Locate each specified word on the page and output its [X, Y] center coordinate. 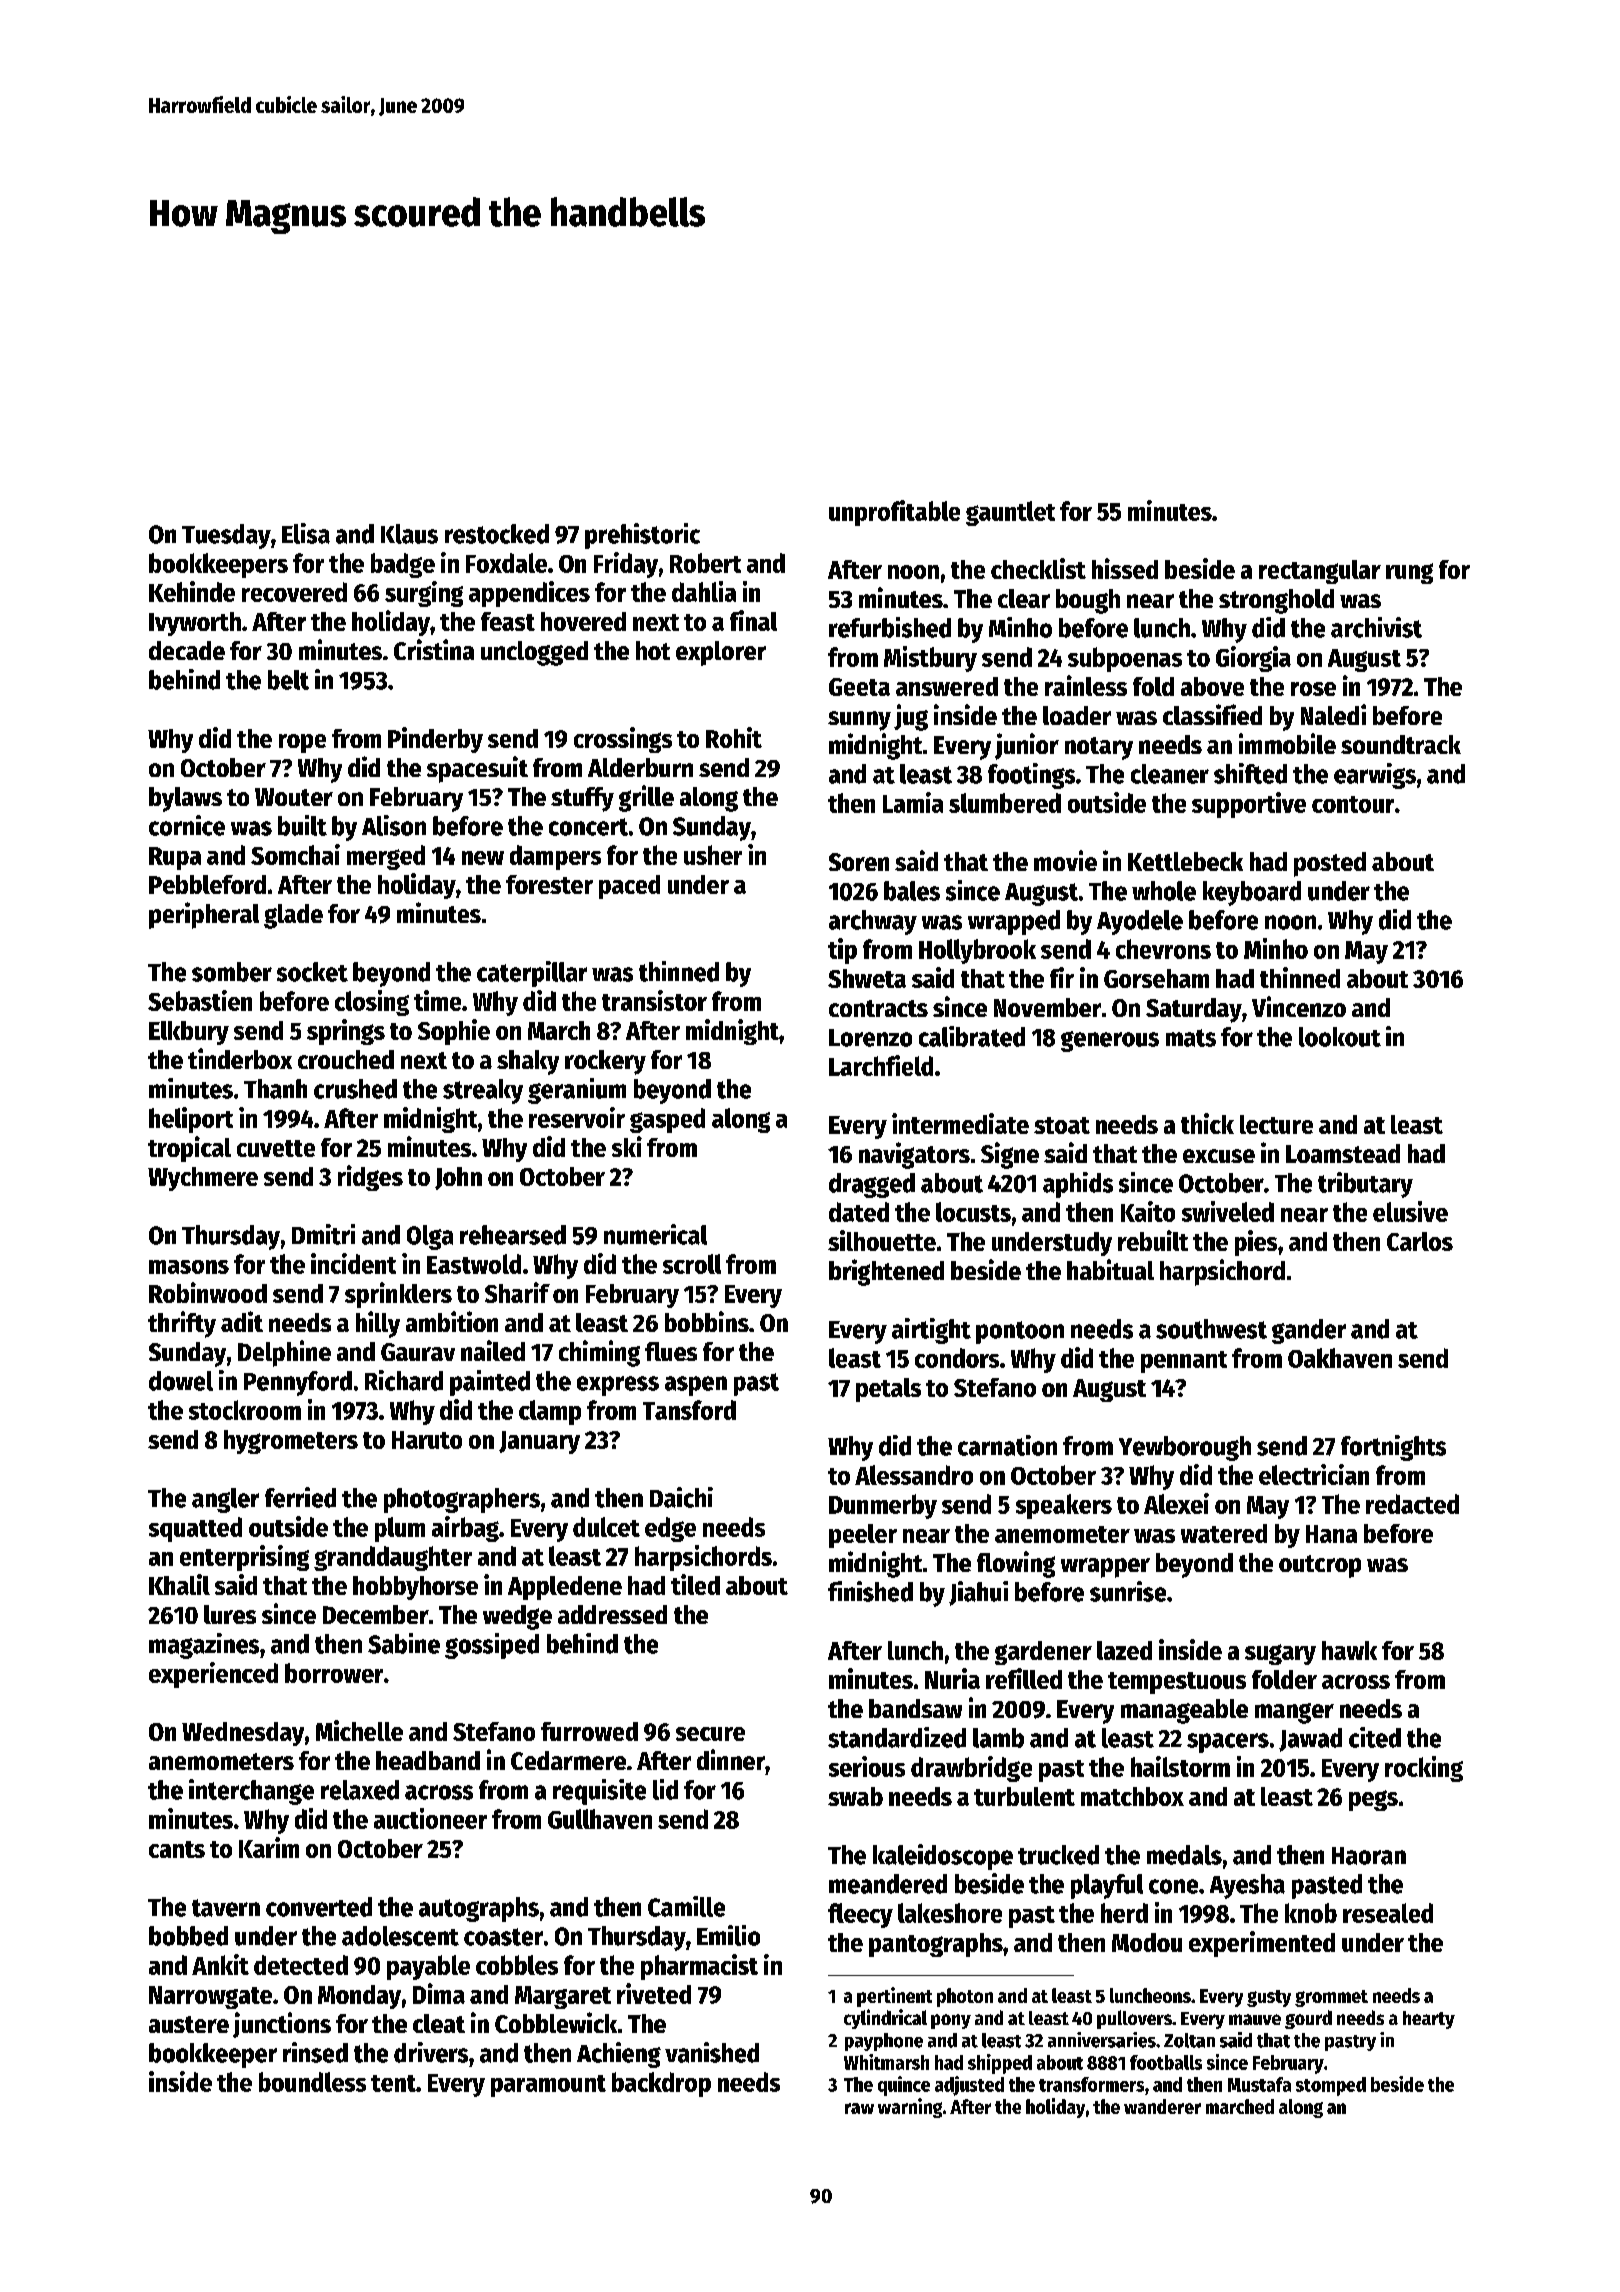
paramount [548, 2086]
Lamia [913, 802]
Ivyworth [195, 624]
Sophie [454, 1032]
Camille [686, 1906]
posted [1330, 864]
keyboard [1252, 893]
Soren [859, 862]
